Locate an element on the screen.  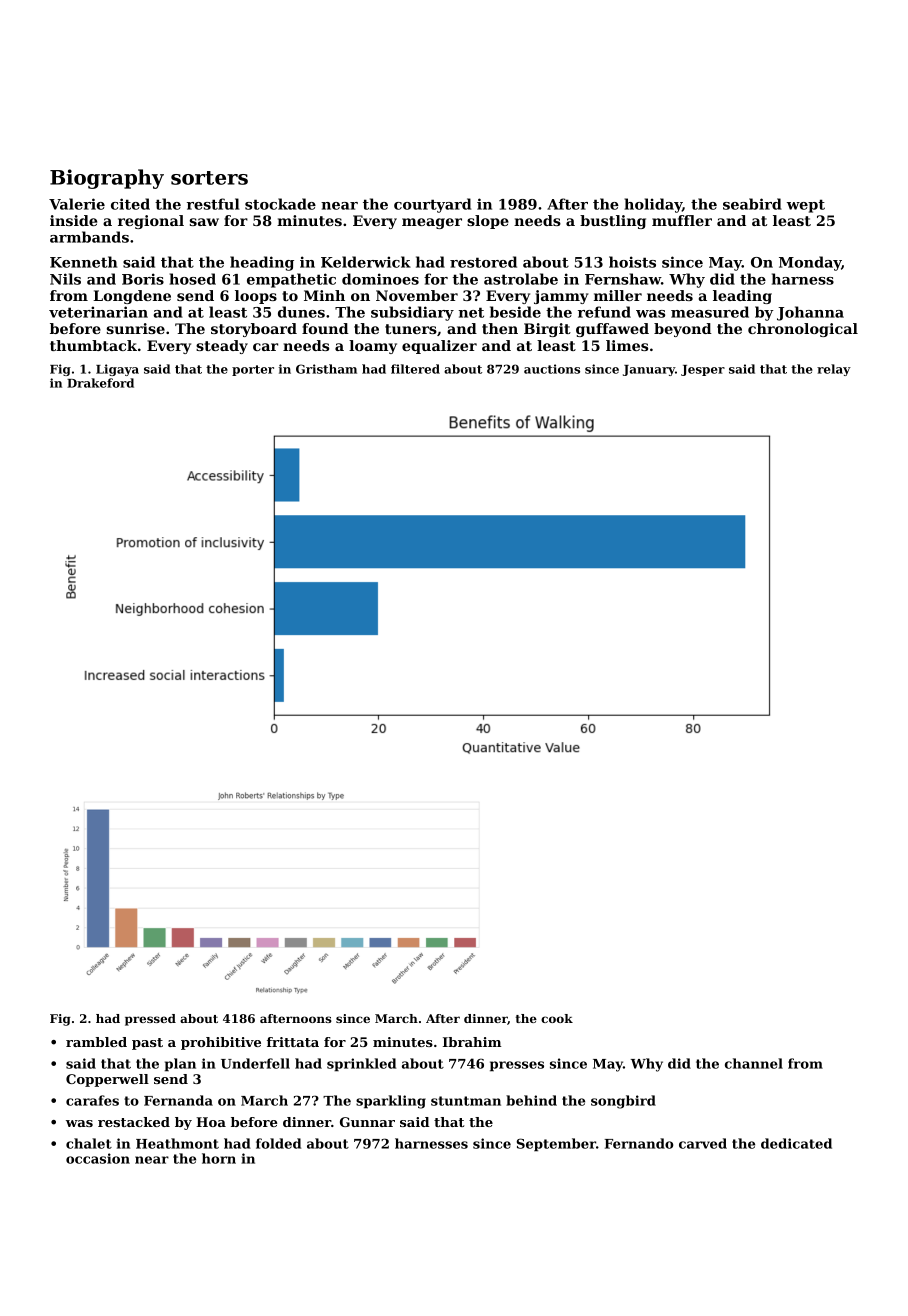
relay is located at coordinates (834, 370).
